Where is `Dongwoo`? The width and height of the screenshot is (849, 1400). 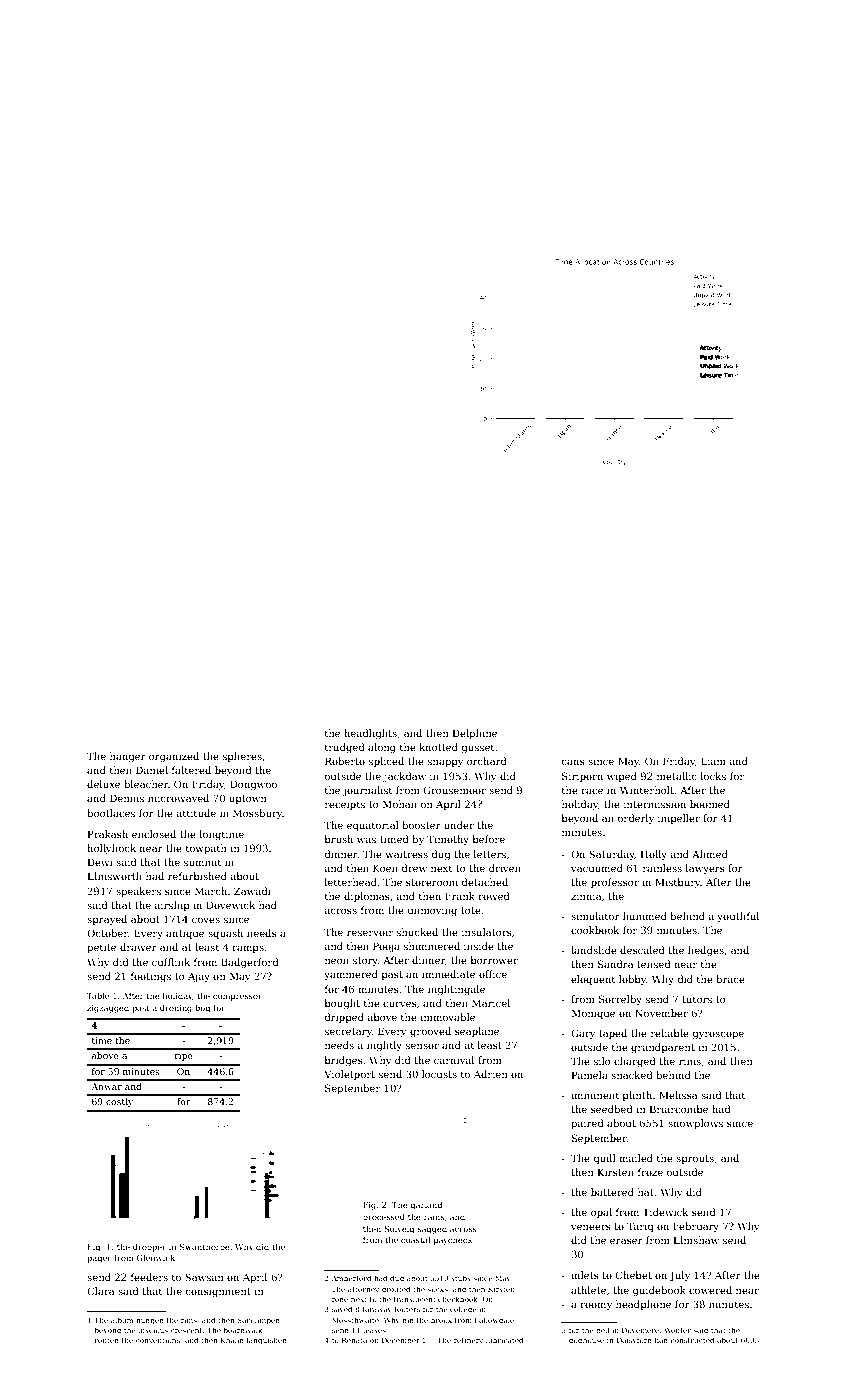
Dongwoo is located at coordinates (253, 785).
